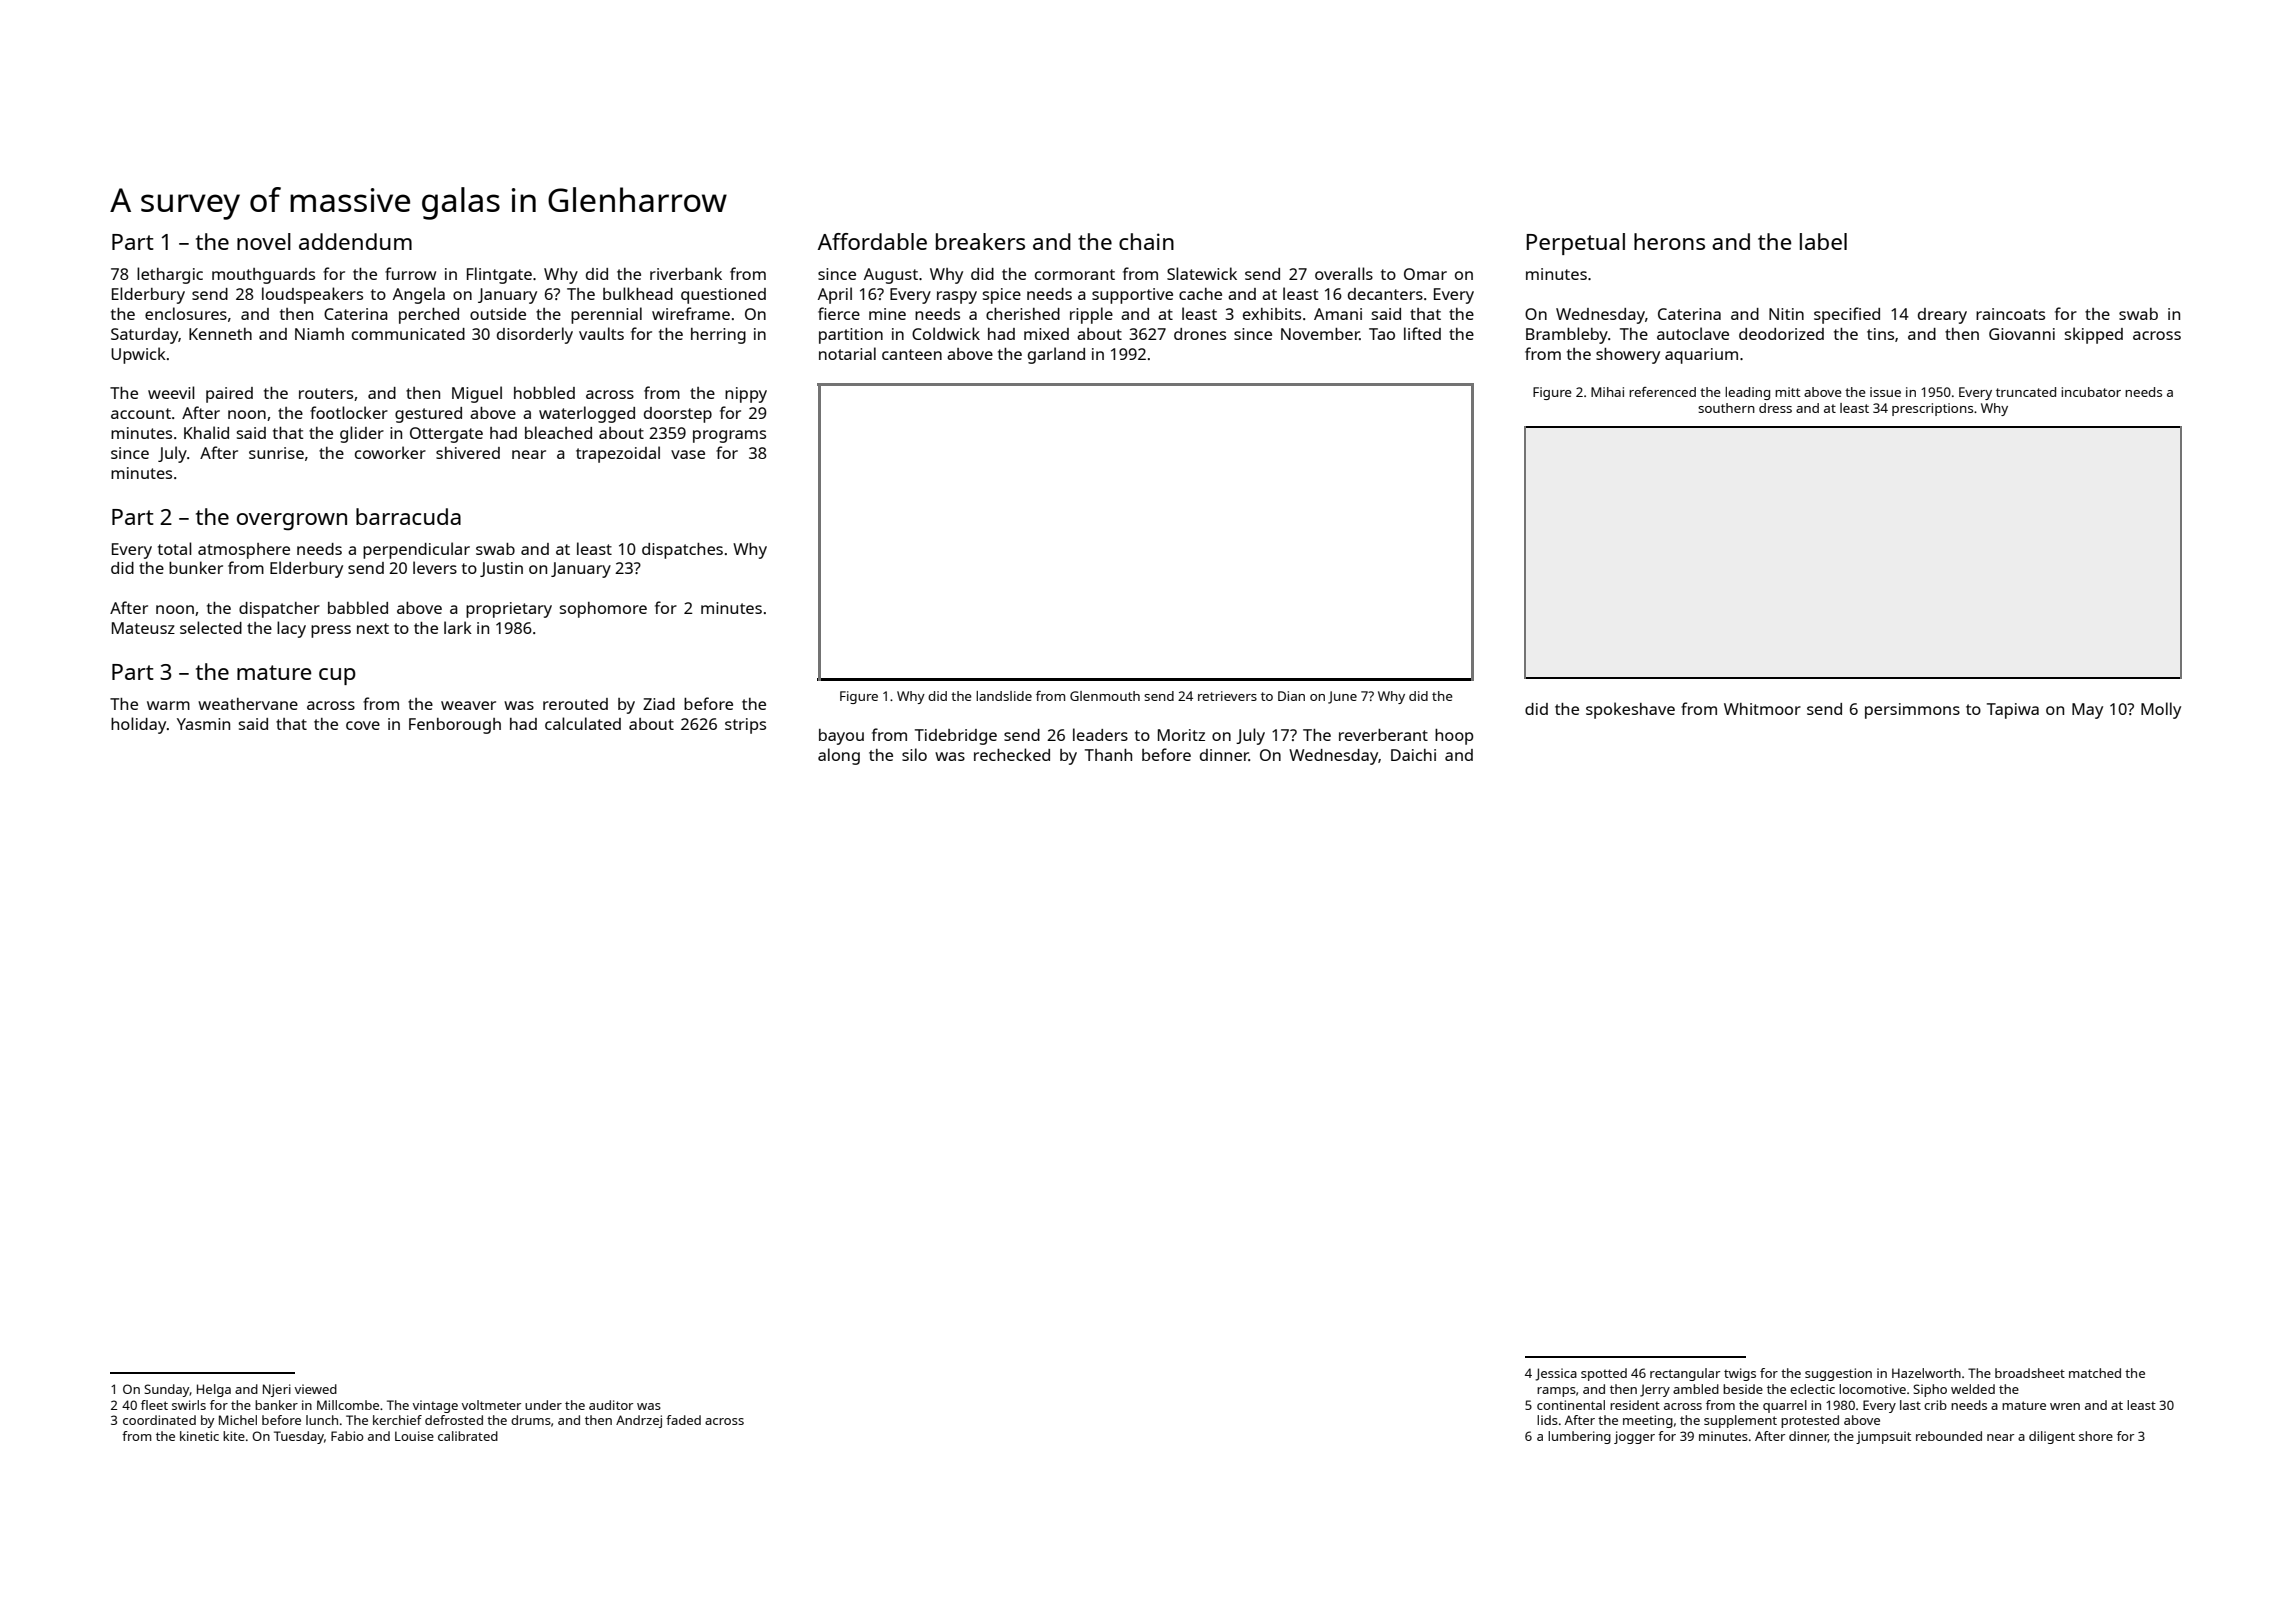  Describe the element at coordinates (1912, 711) in the document. I see `persimmons` at that location.
